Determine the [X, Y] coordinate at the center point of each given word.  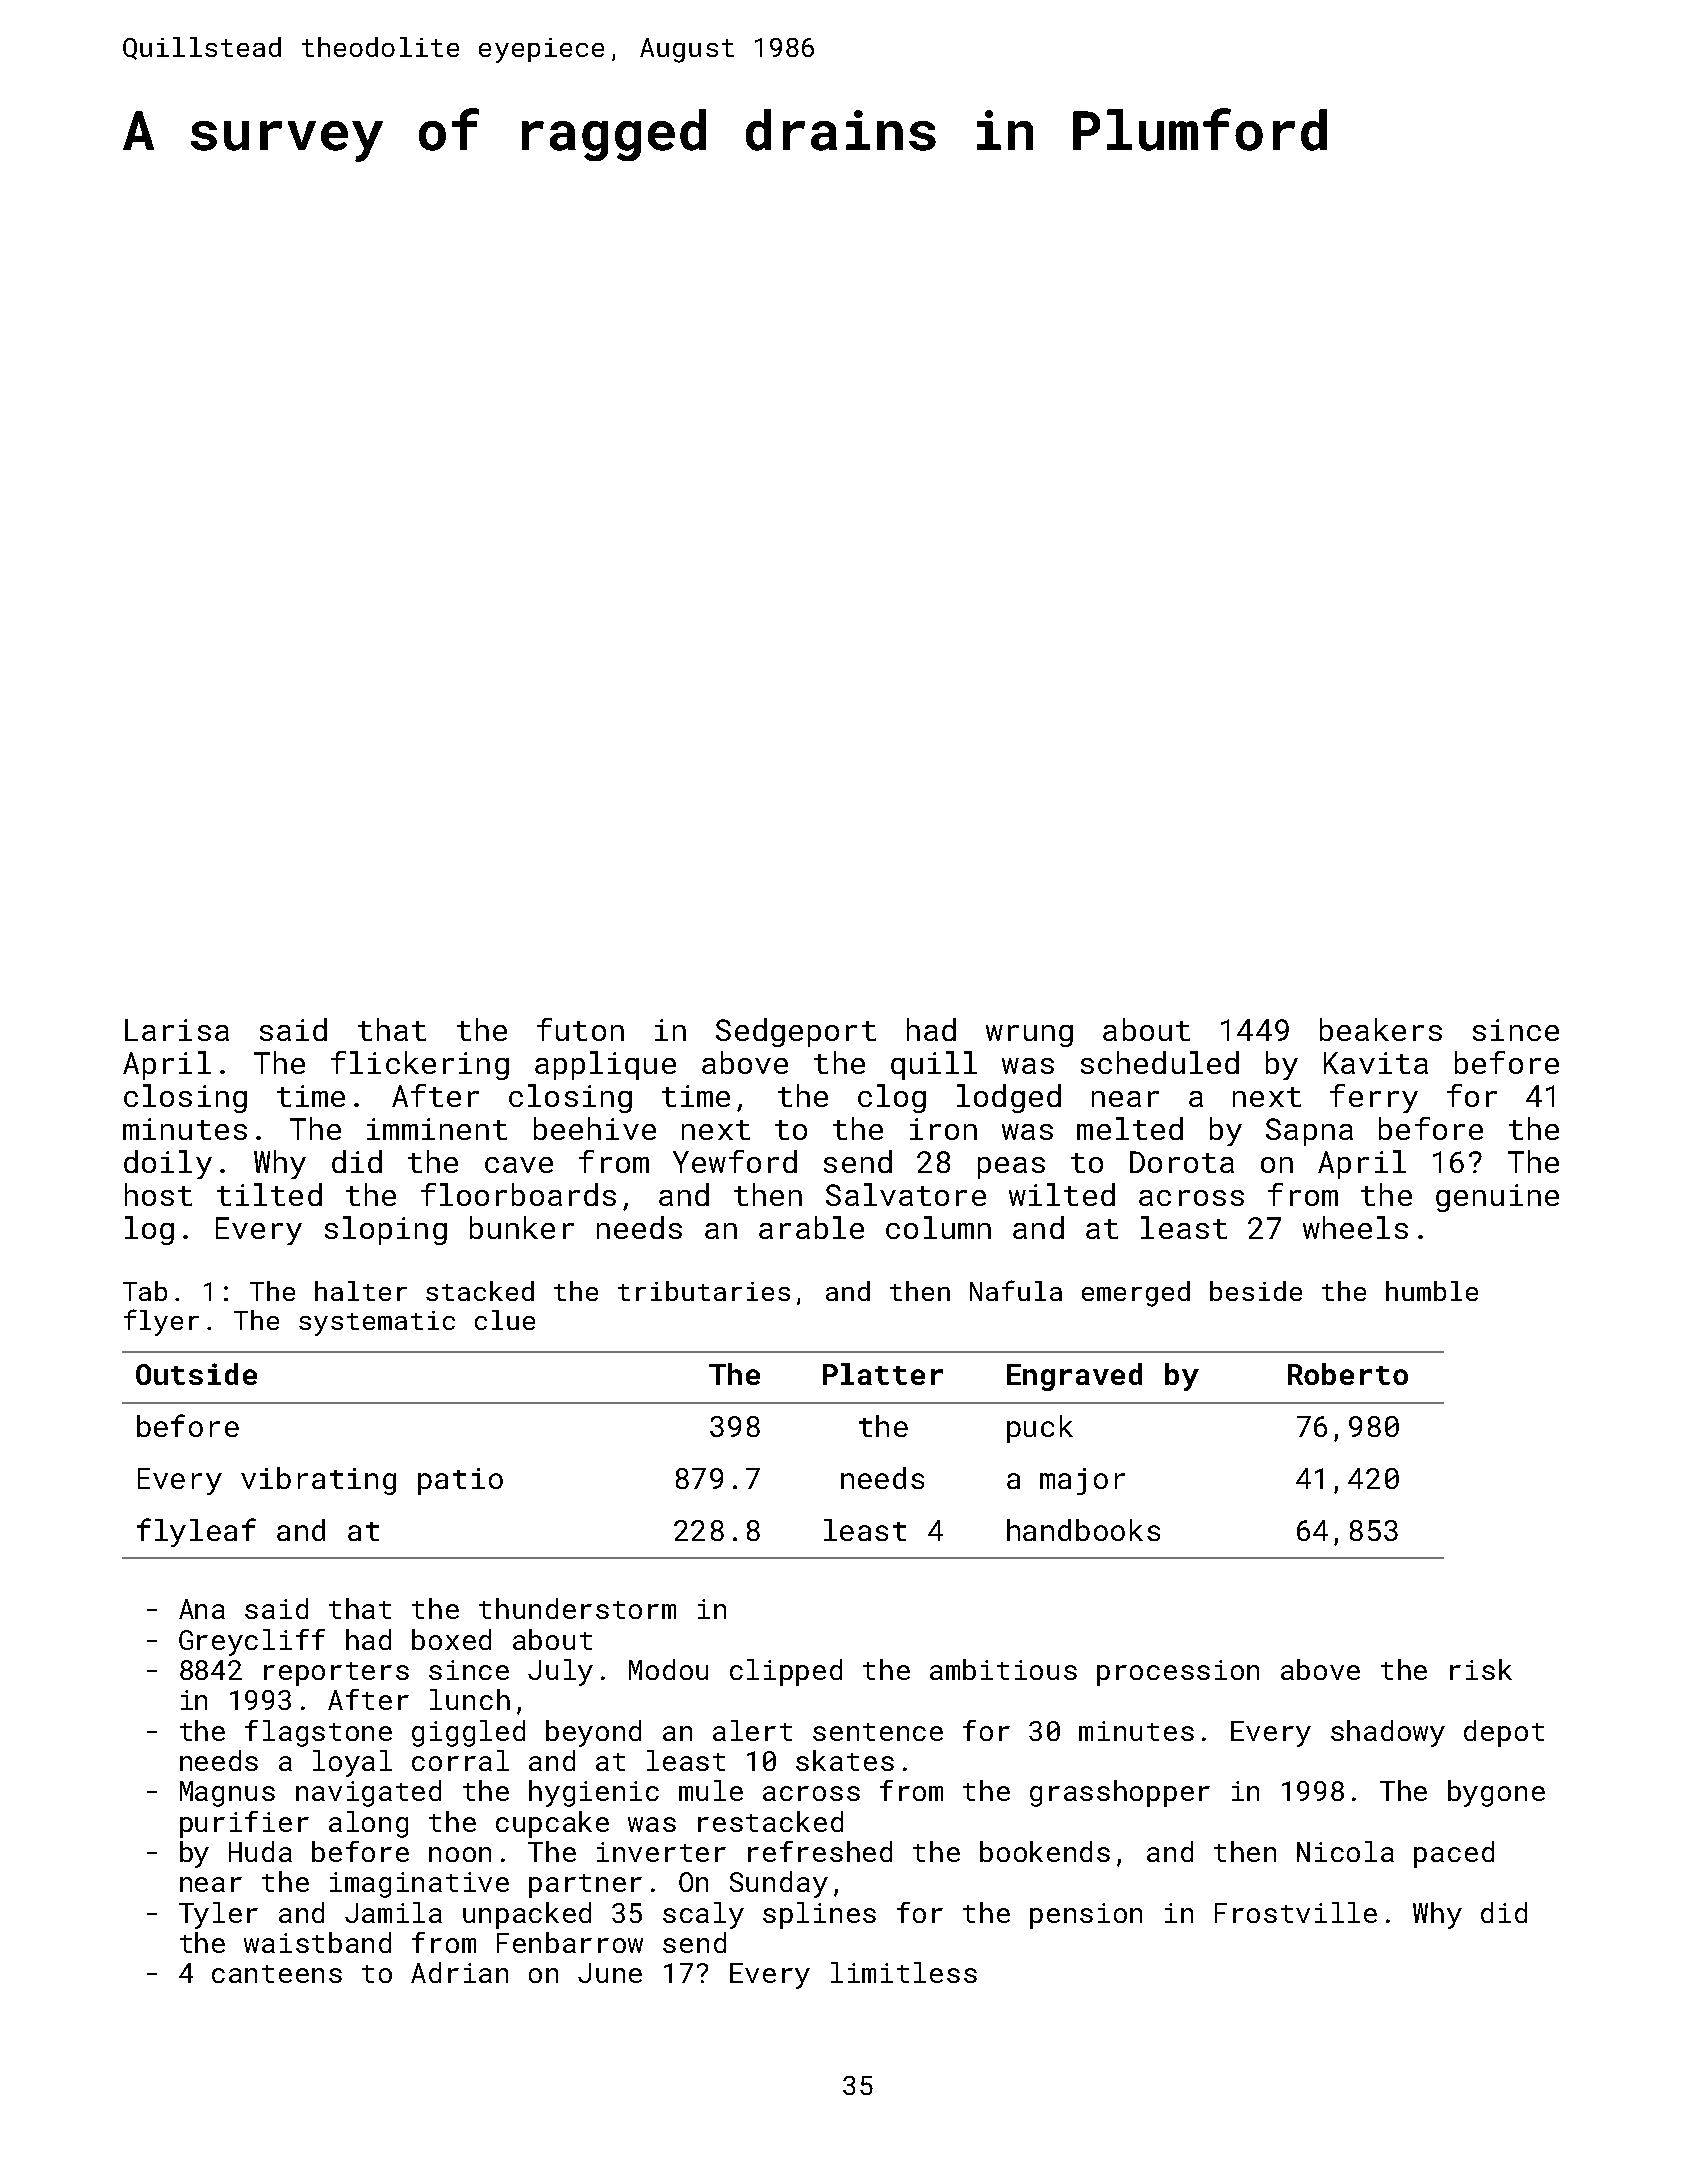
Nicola [1345, 1851]
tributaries [704, 1291]
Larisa [177, 1030]
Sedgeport [796, 1032]
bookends [1045, 1851]
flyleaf [196, 1532]
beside [1256, 1291]
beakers [1381, 1029]
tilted [269, 1194]
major [1082, 1481]
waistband [317, 1942]
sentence [878, 1732]
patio [460, 1481]
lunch [470, 1699]
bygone [1496, 1793]
